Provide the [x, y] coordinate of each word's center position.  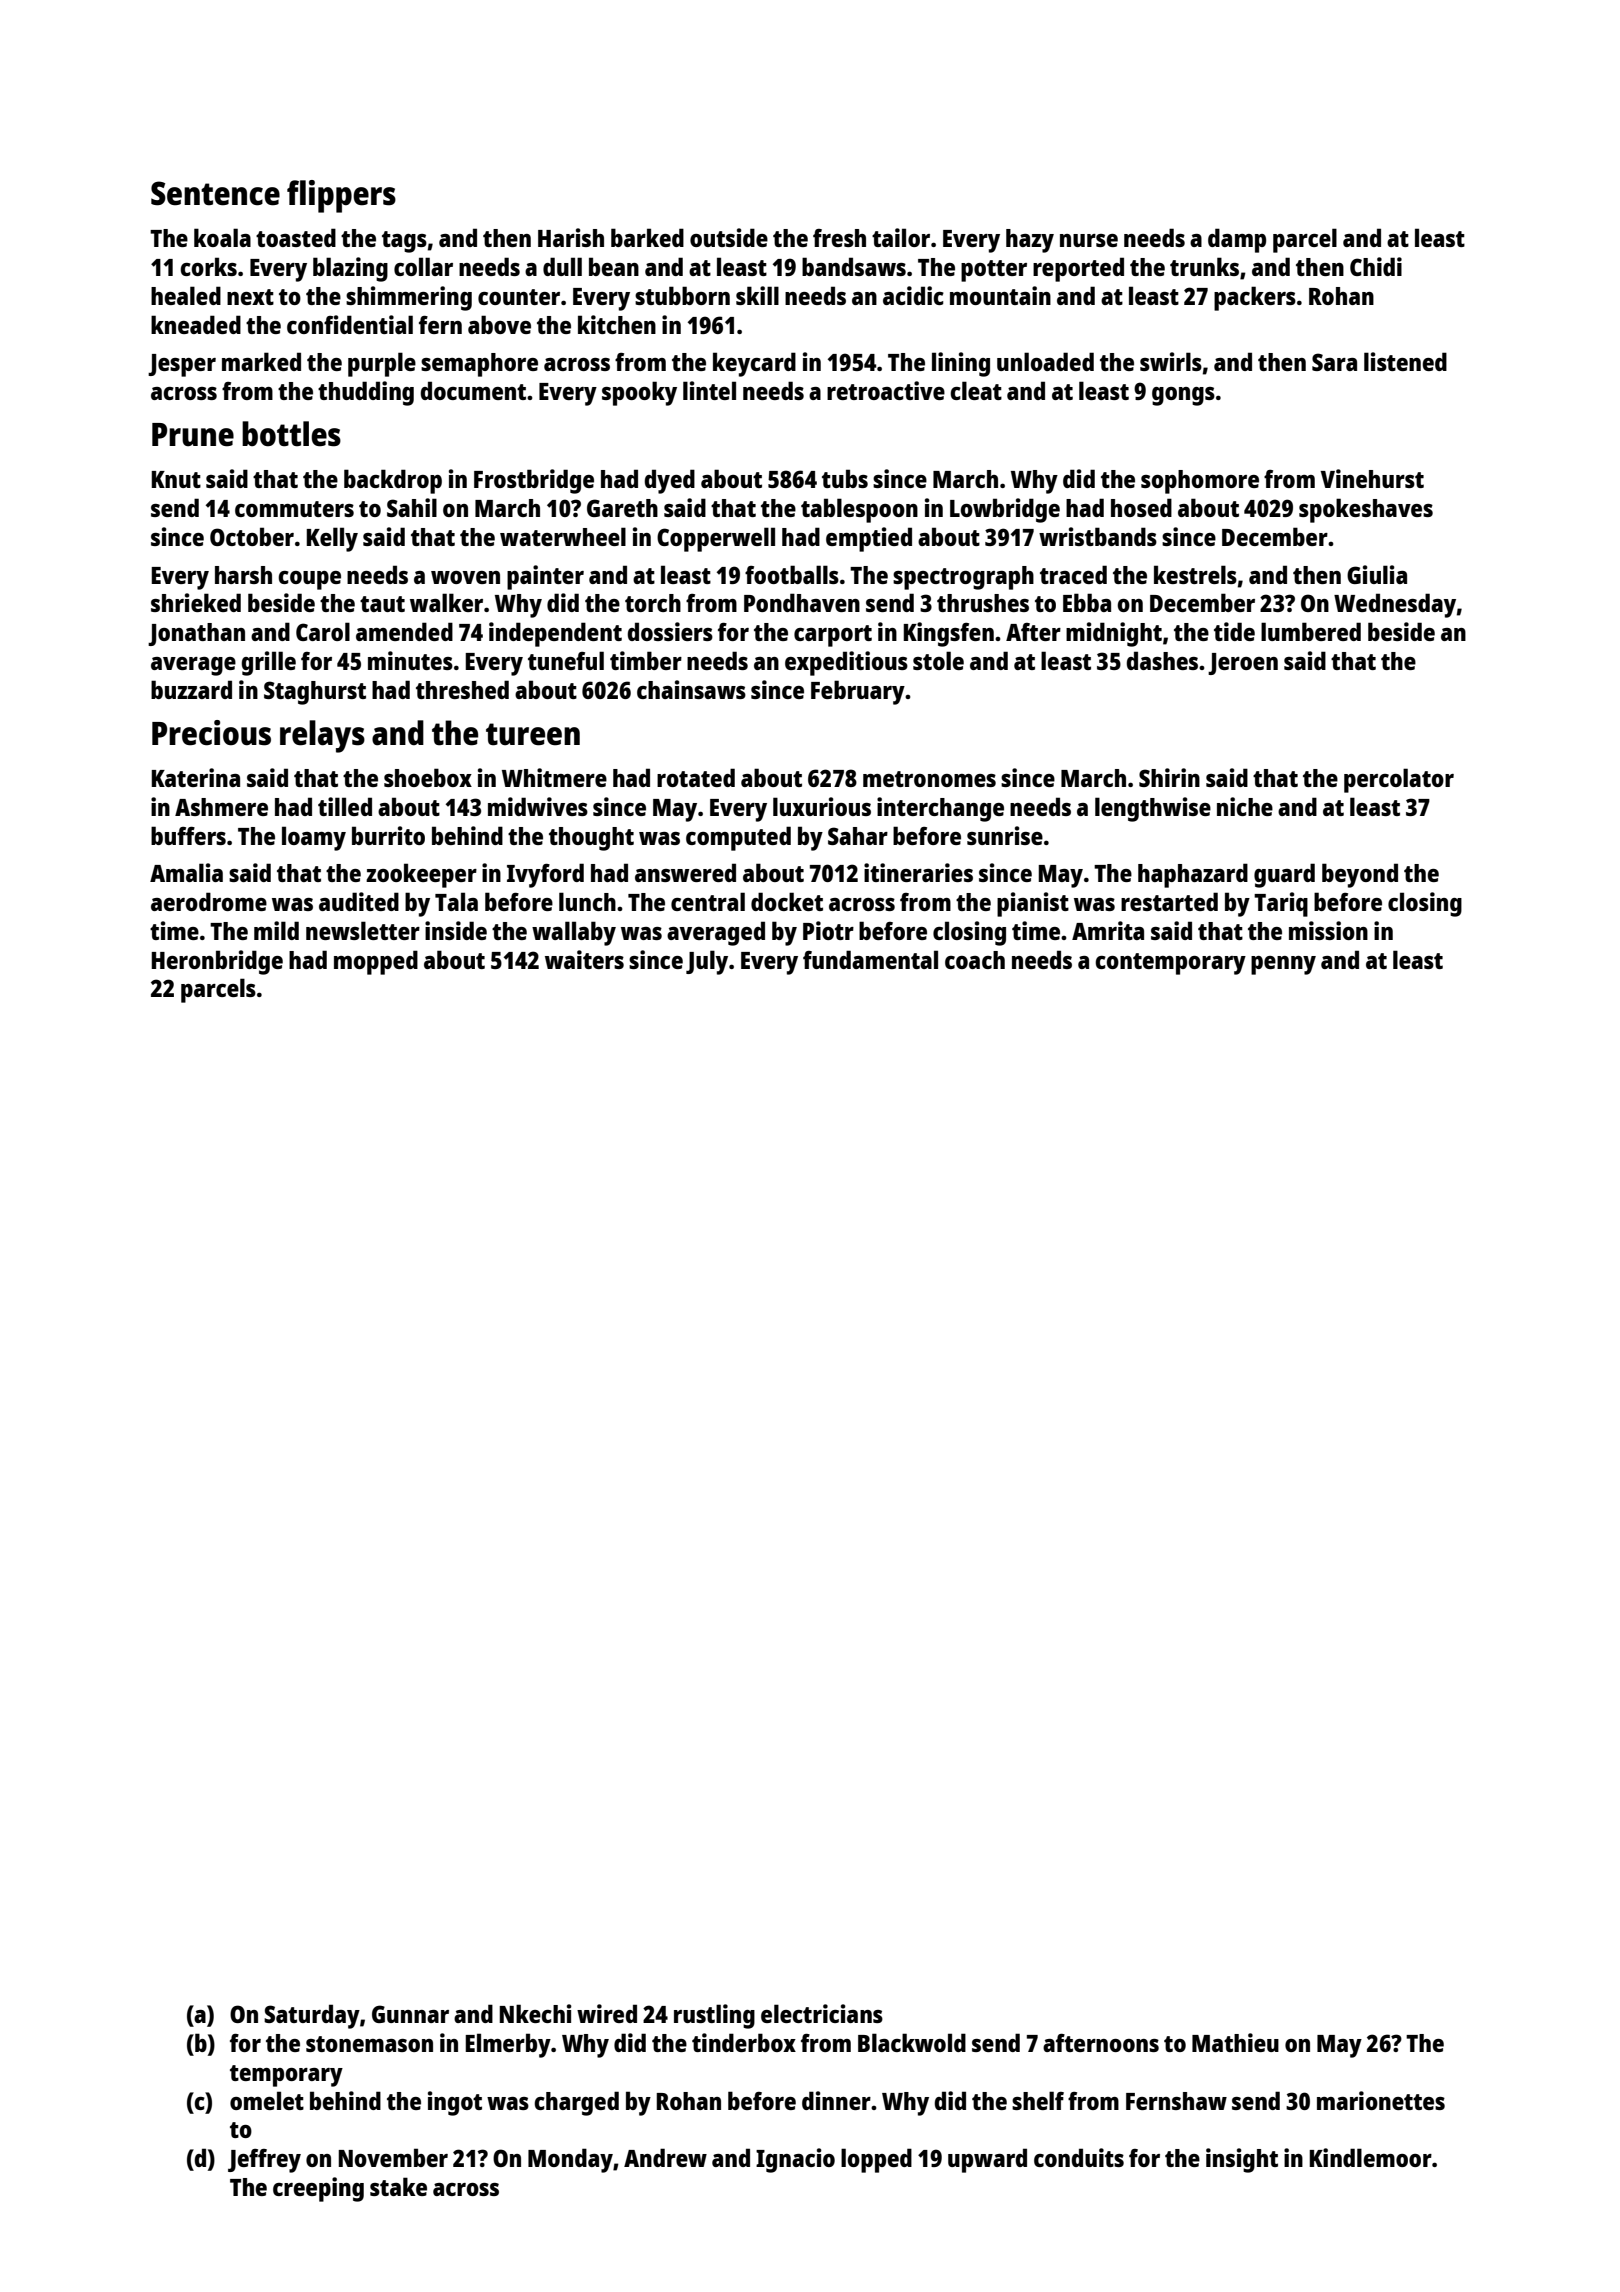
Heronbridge [217, 962]
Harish [571, 237]
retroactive [886, 390]
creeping [318, 2189]
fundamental [870, 959]
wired [607, 2013]
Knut [176, 479]
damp [1237, 240]
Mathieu [1235, 2042]
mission [1328, 930]
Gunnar [410, 2014]
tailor [901, 237]
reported [1078, 269]
